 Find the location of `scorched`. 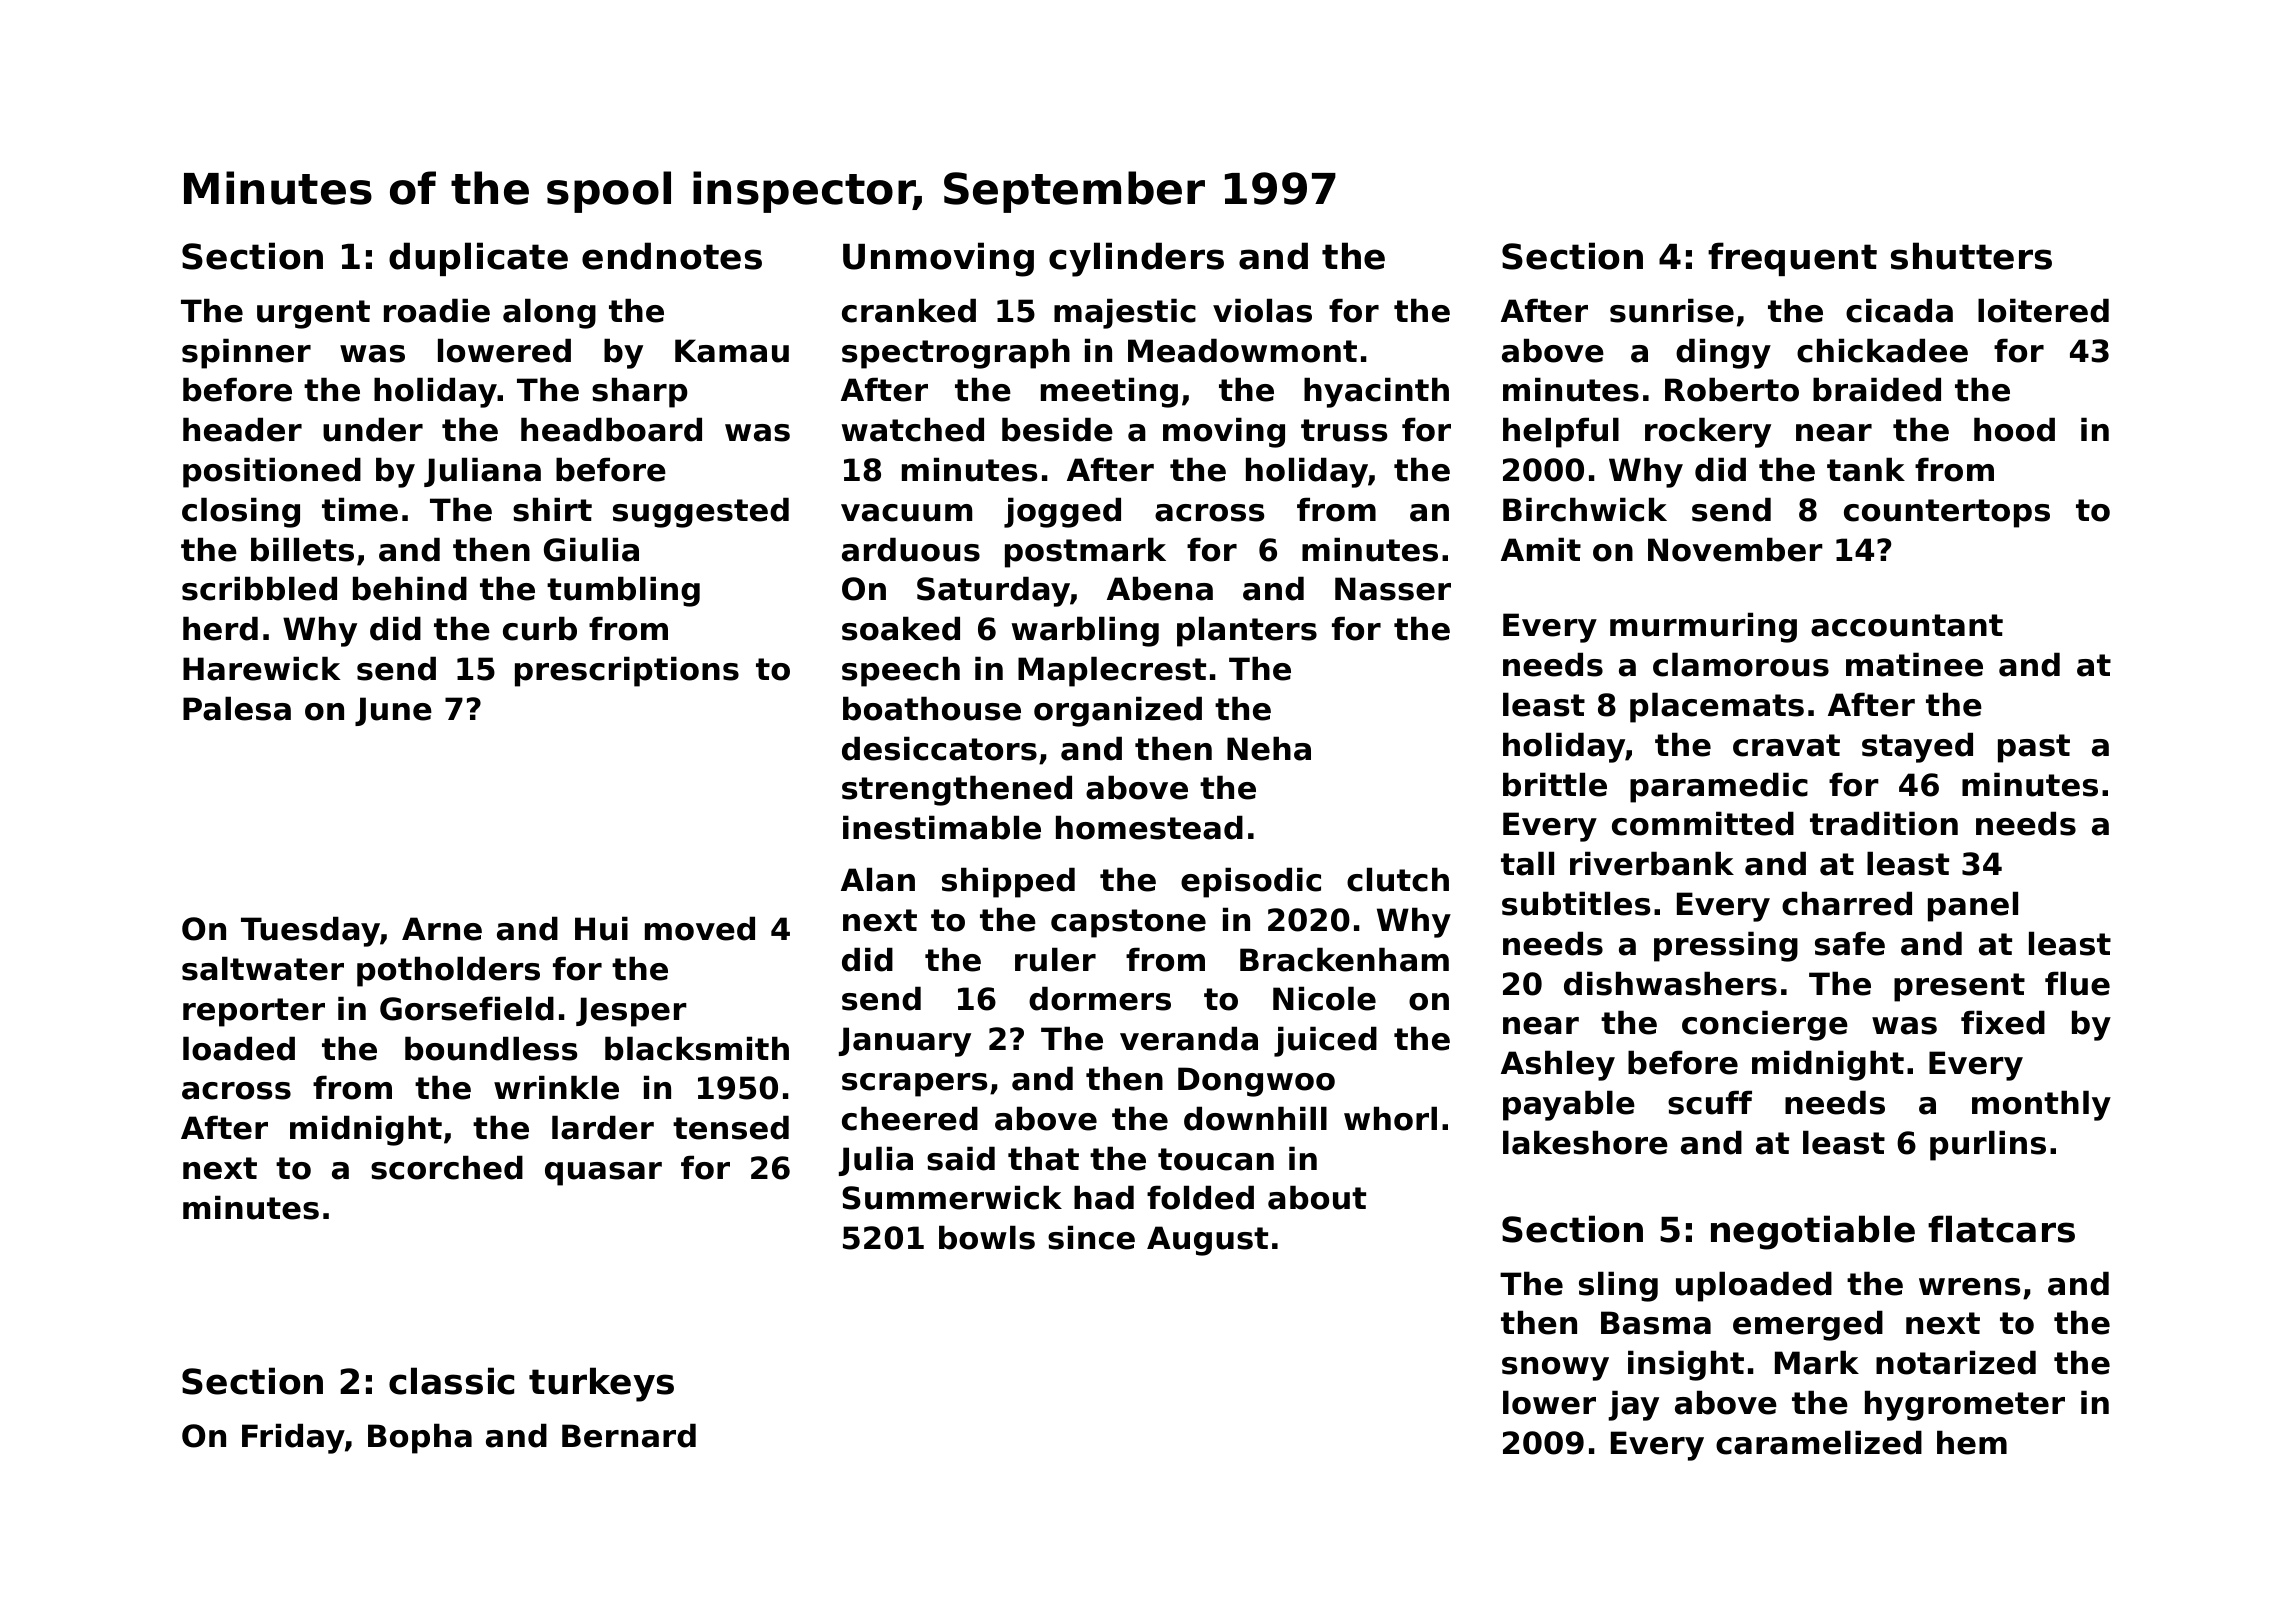

scorched is located at coordinates (447, 1167).
